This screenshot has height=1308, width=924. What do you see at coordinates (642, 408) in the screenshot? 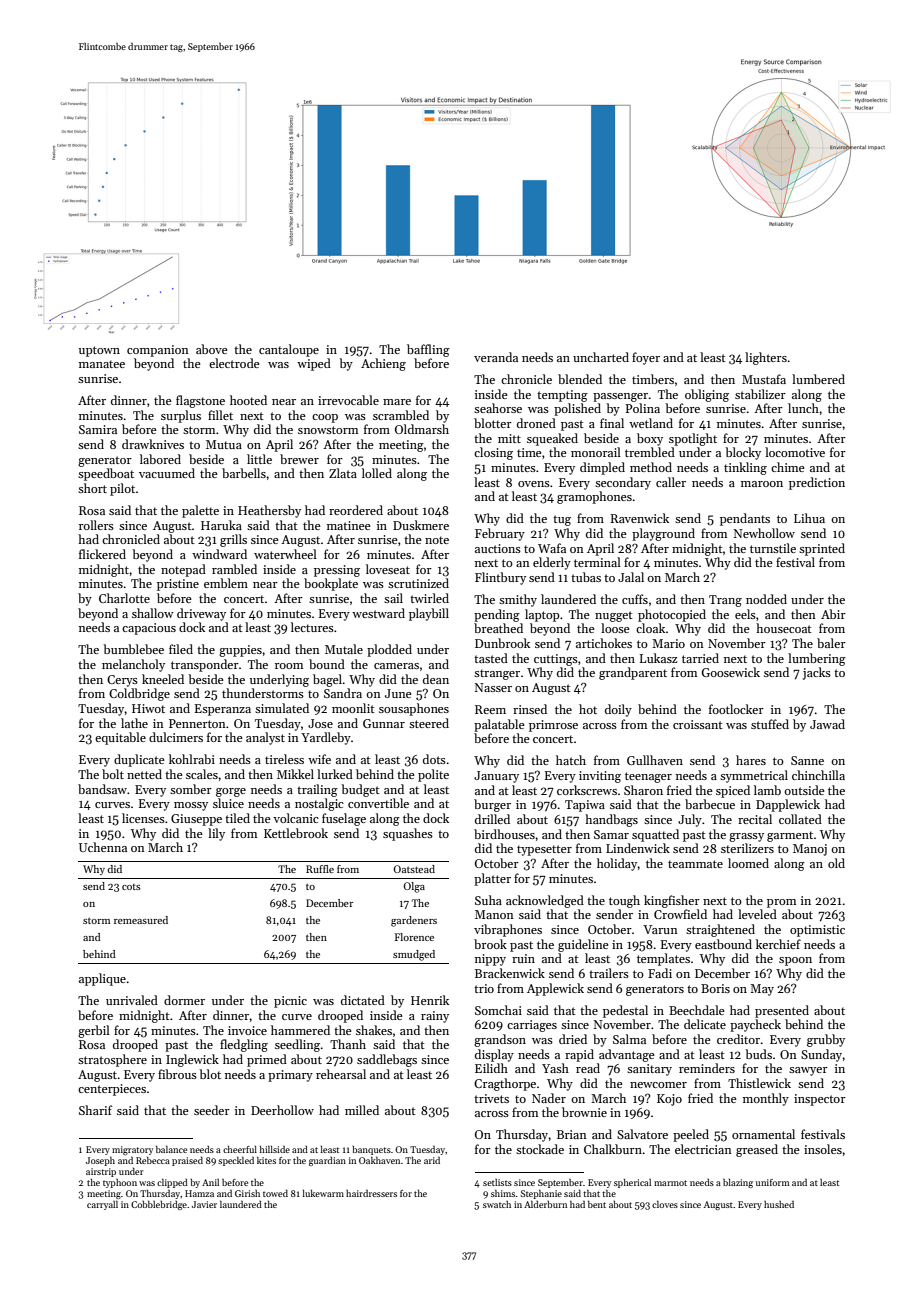
I see `Polina` at bounding box center [642, 408].
